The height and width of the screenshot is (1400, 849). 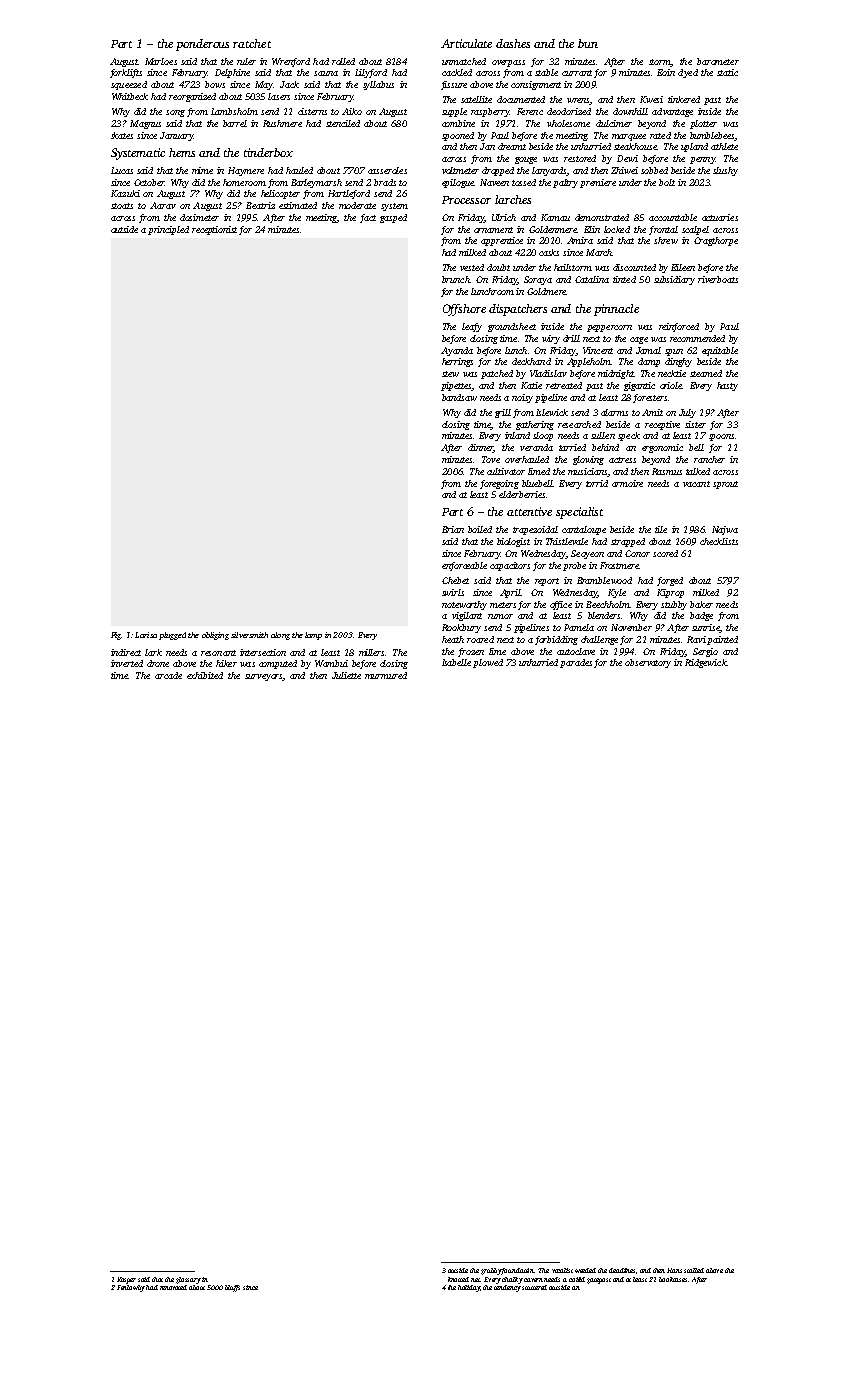 What do you see at coordinates (453, 529) in the screenshot?
I see `Brian` at bounding box center [453, 529].
